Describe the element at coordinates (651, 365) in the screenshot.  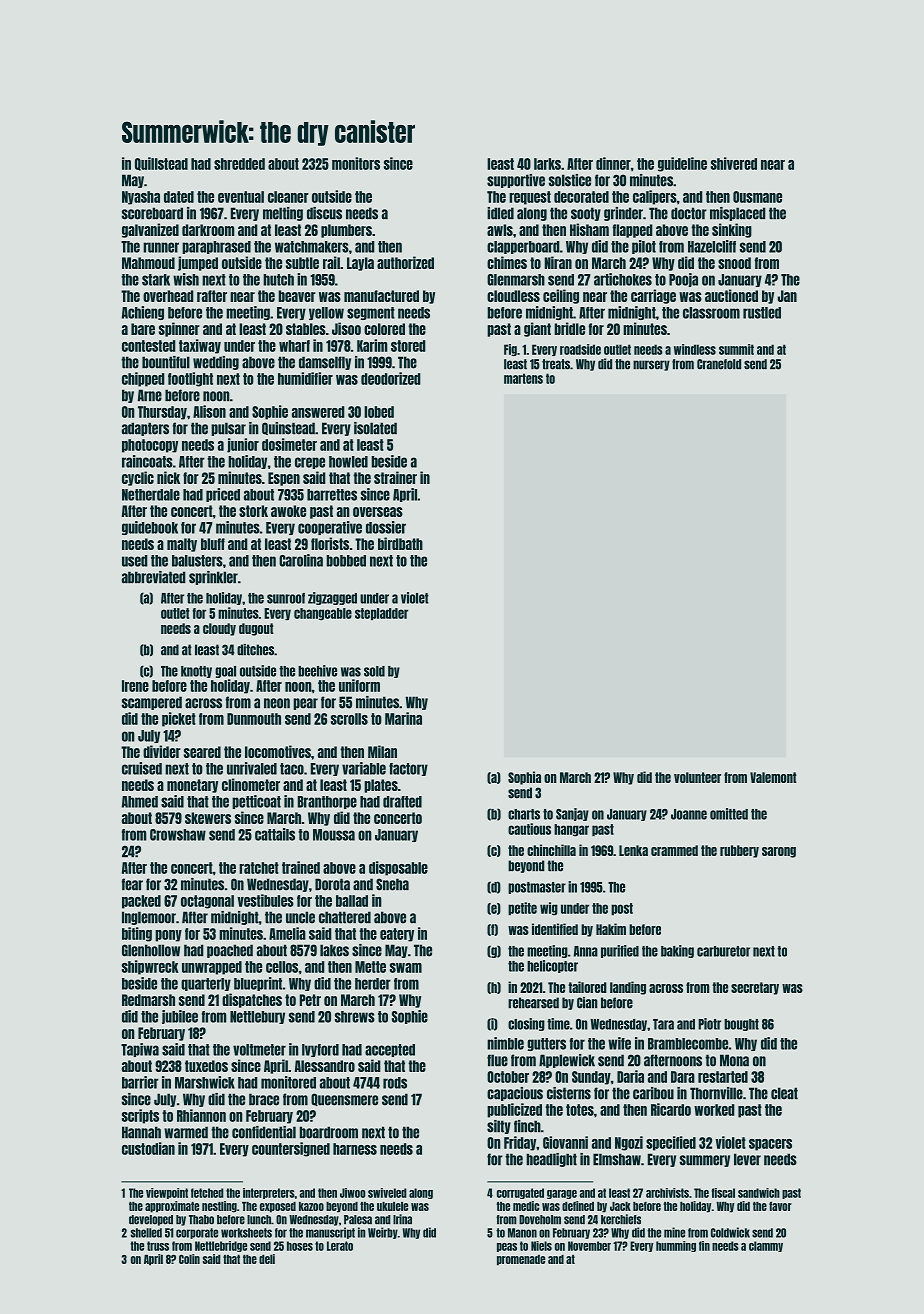
I see `nursery` at that location.
